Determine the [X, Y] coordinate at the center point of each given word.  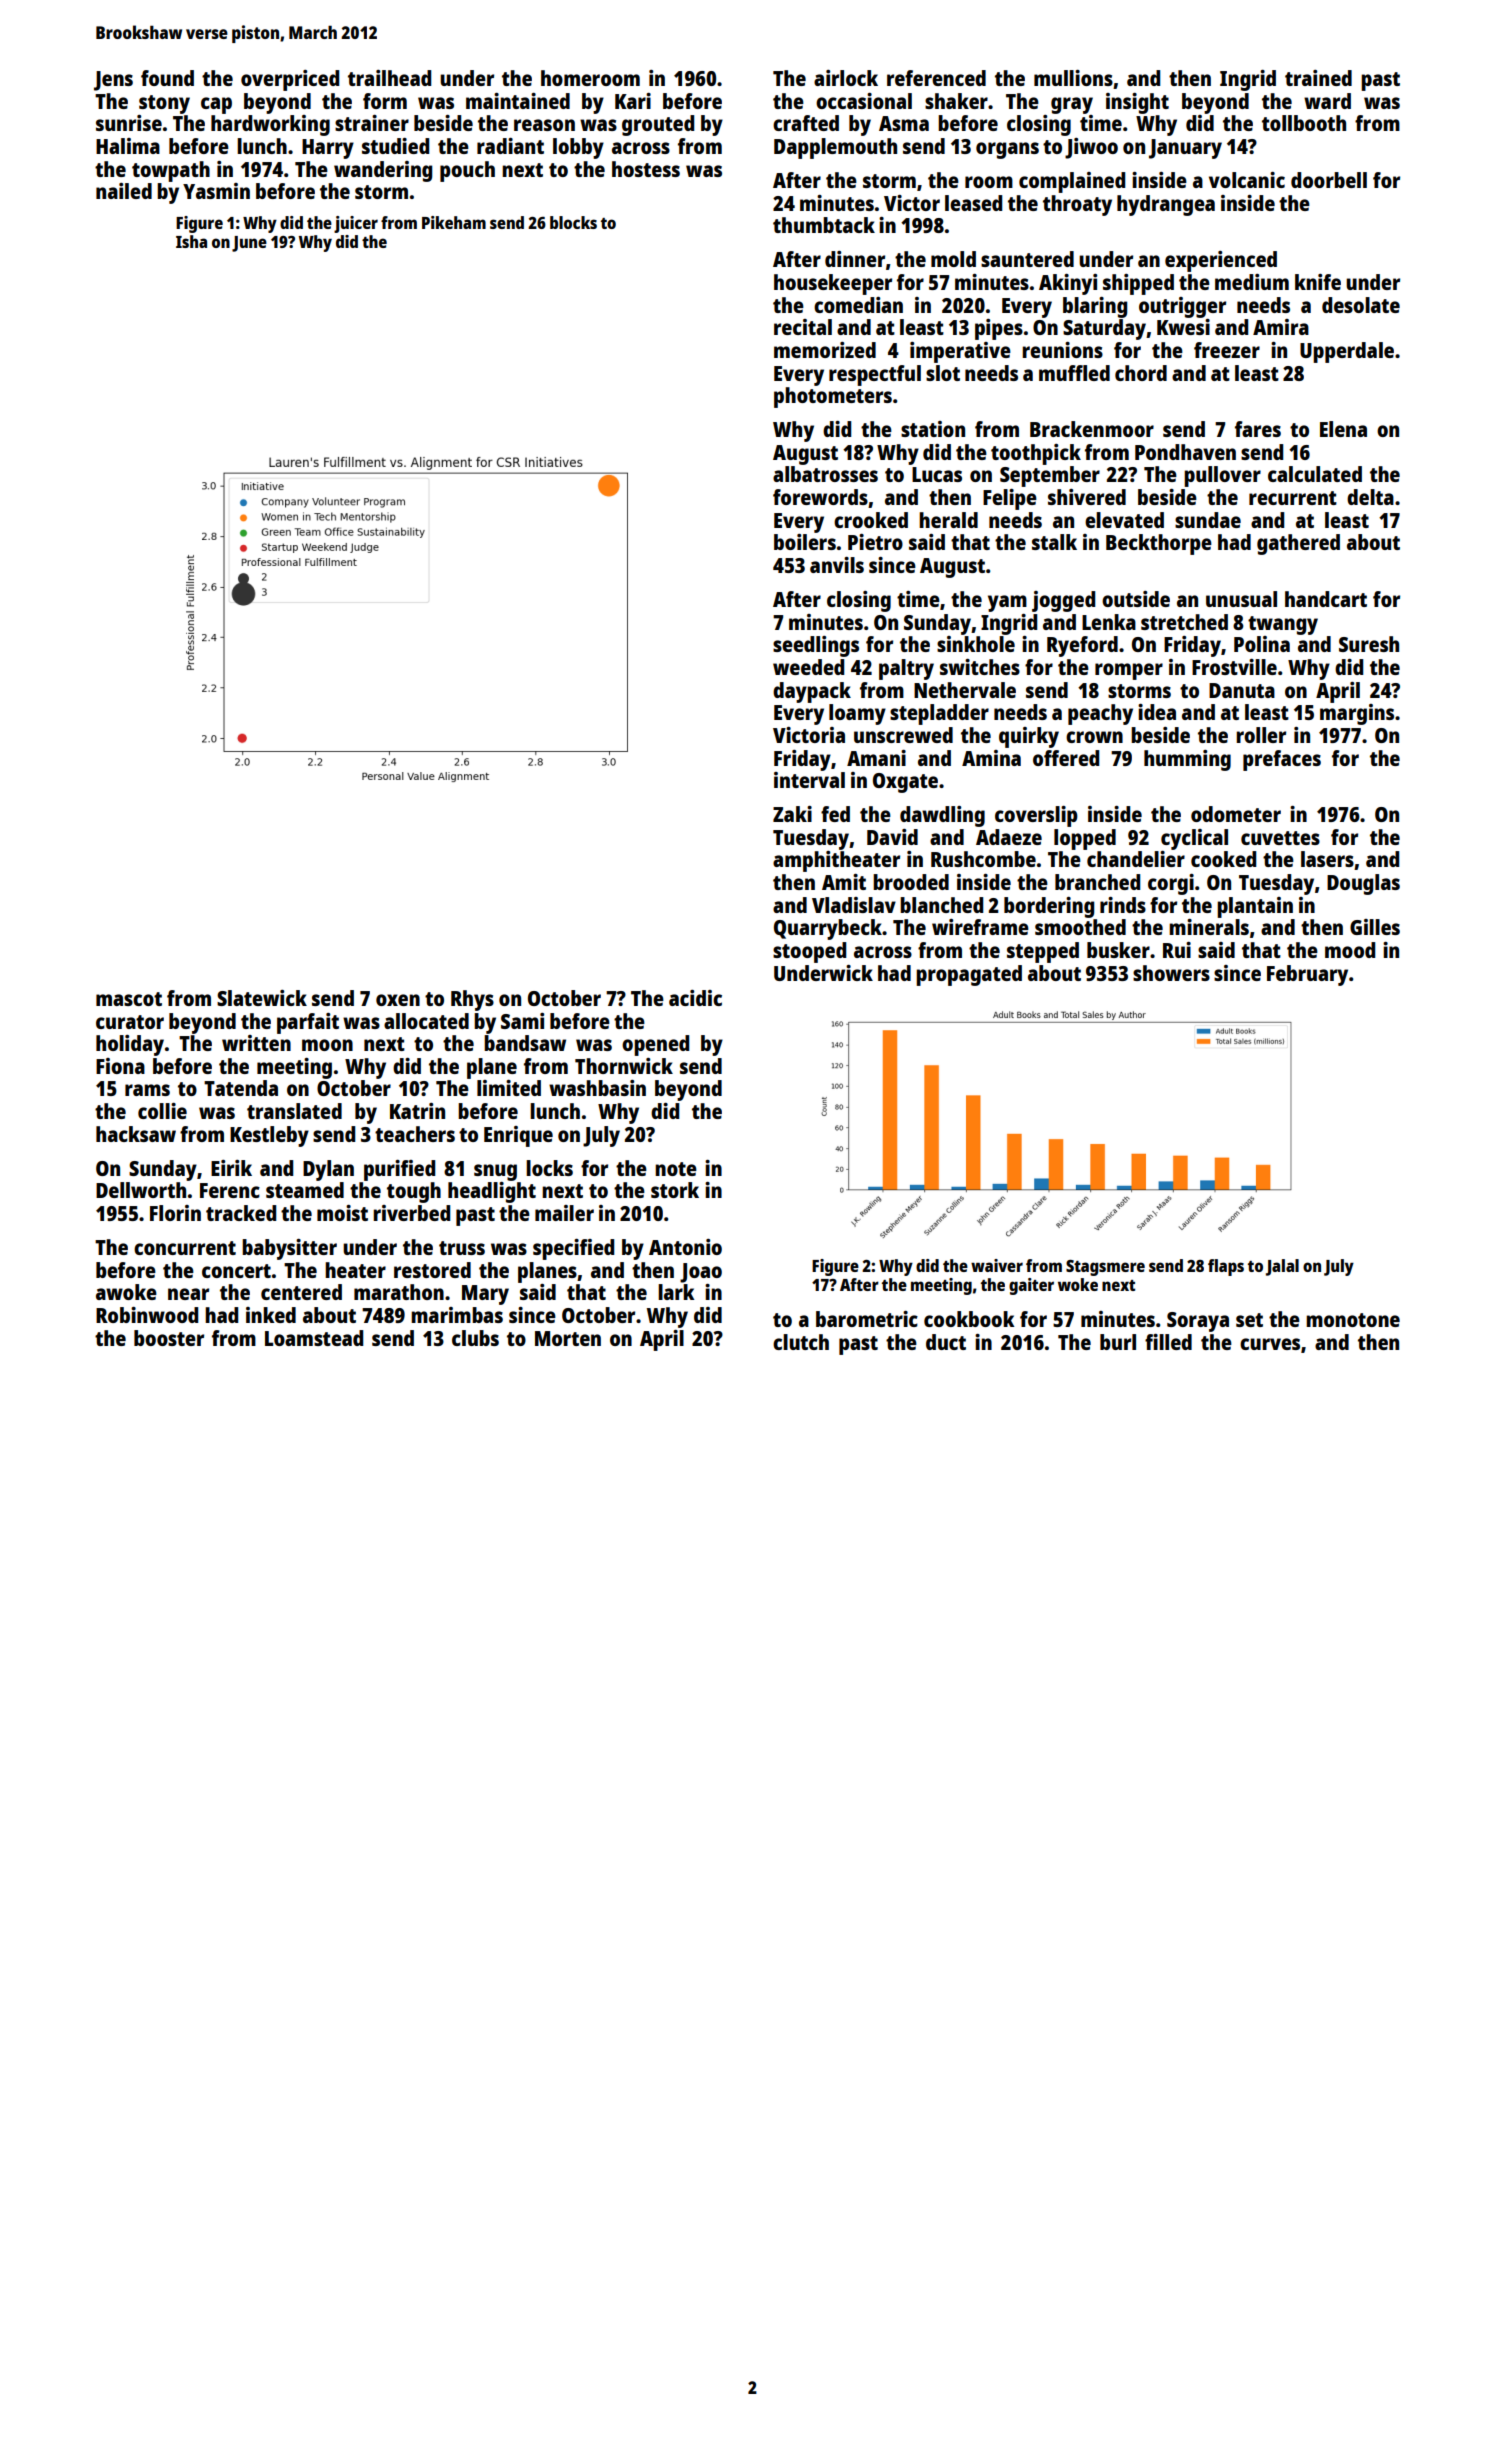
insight [1137, 103]
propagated [969, 975]
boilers [805, 542]
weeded [808, 667]
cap [216, 105]
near [188, 1294]
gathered [1298, 544]
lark [676, 1292]
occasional [864, 101]
